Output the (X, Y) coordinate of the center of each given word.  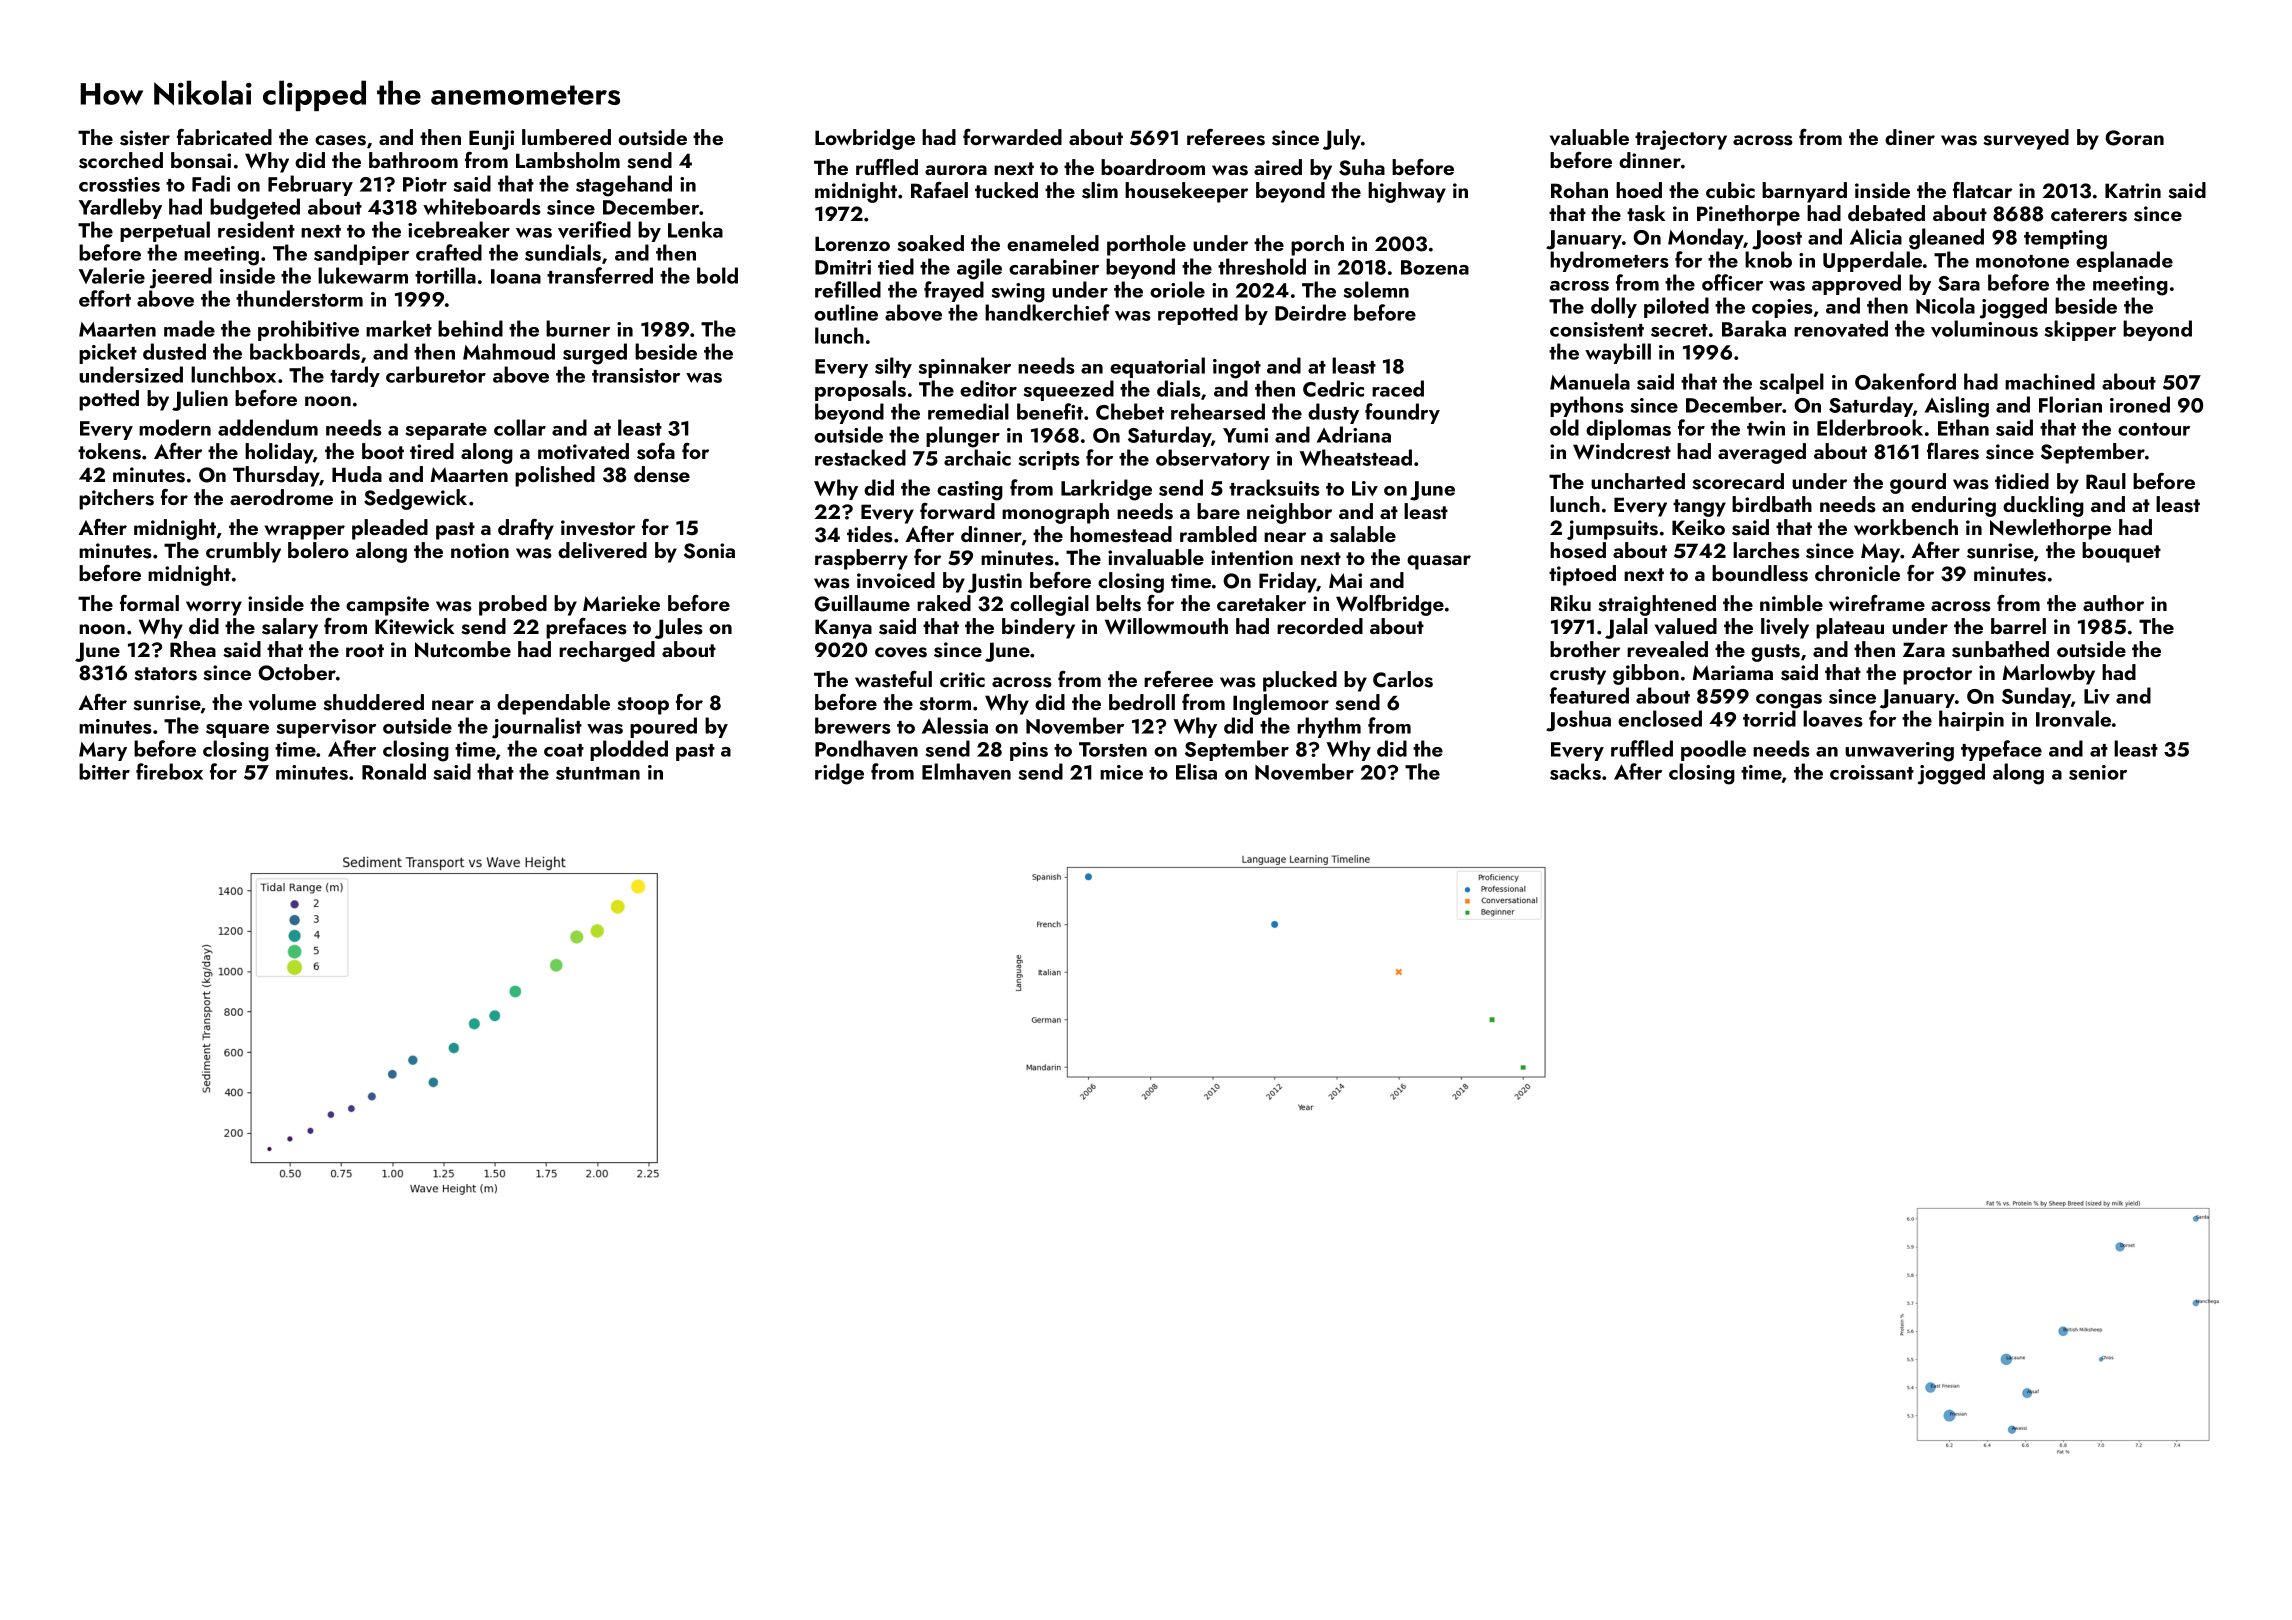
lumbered (566, 137)
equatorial (1157, 367)
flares (1953, 451)
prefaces (586, 628)
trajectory (1681, 140)
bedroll (1142, 702)
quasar (1439, 562)
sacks (1575, 771)
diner (1910, 137)
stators (165, 674)
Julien (200, 400)
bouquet (2121, 552)
